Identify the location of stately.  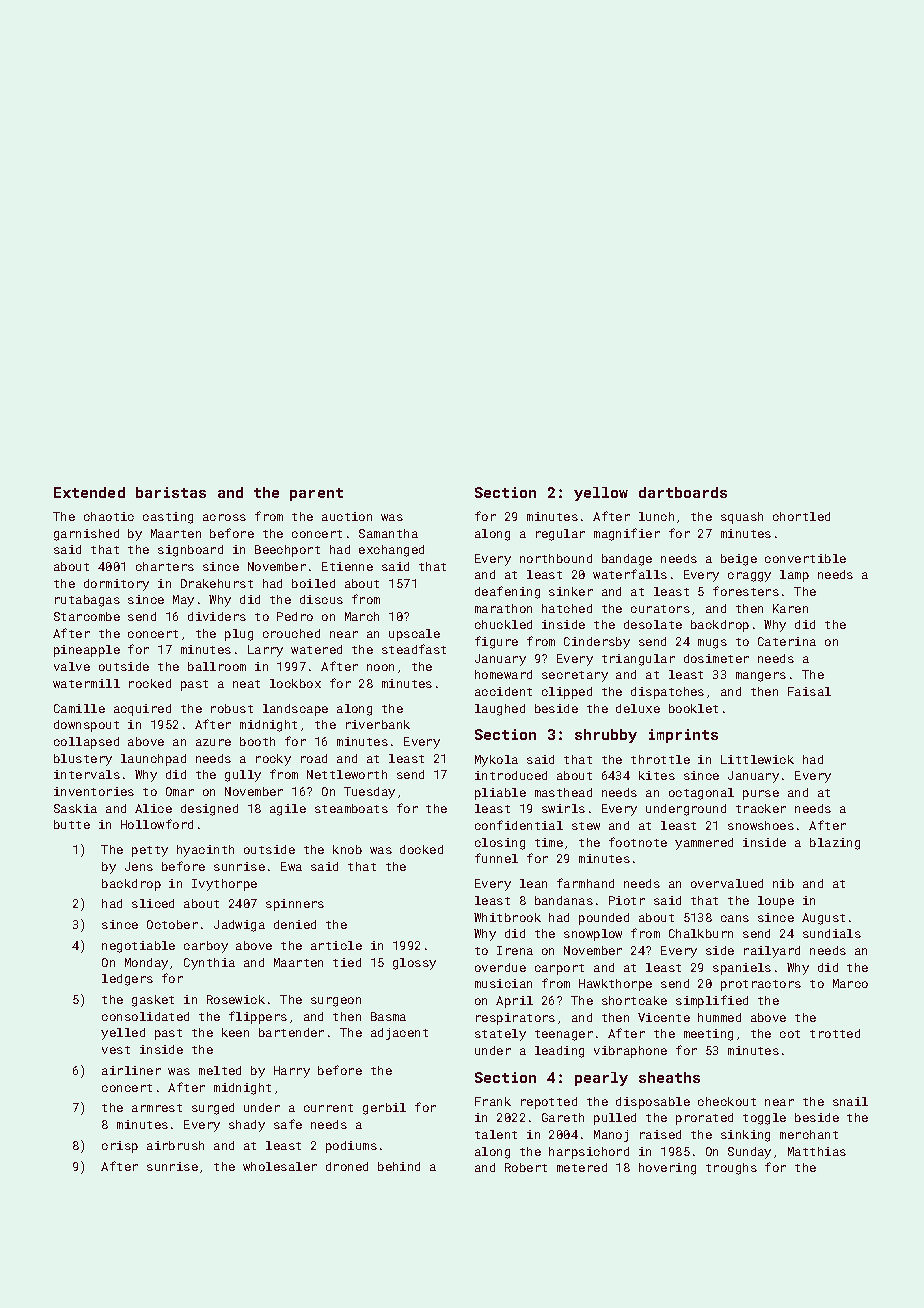
(500, 1035).
